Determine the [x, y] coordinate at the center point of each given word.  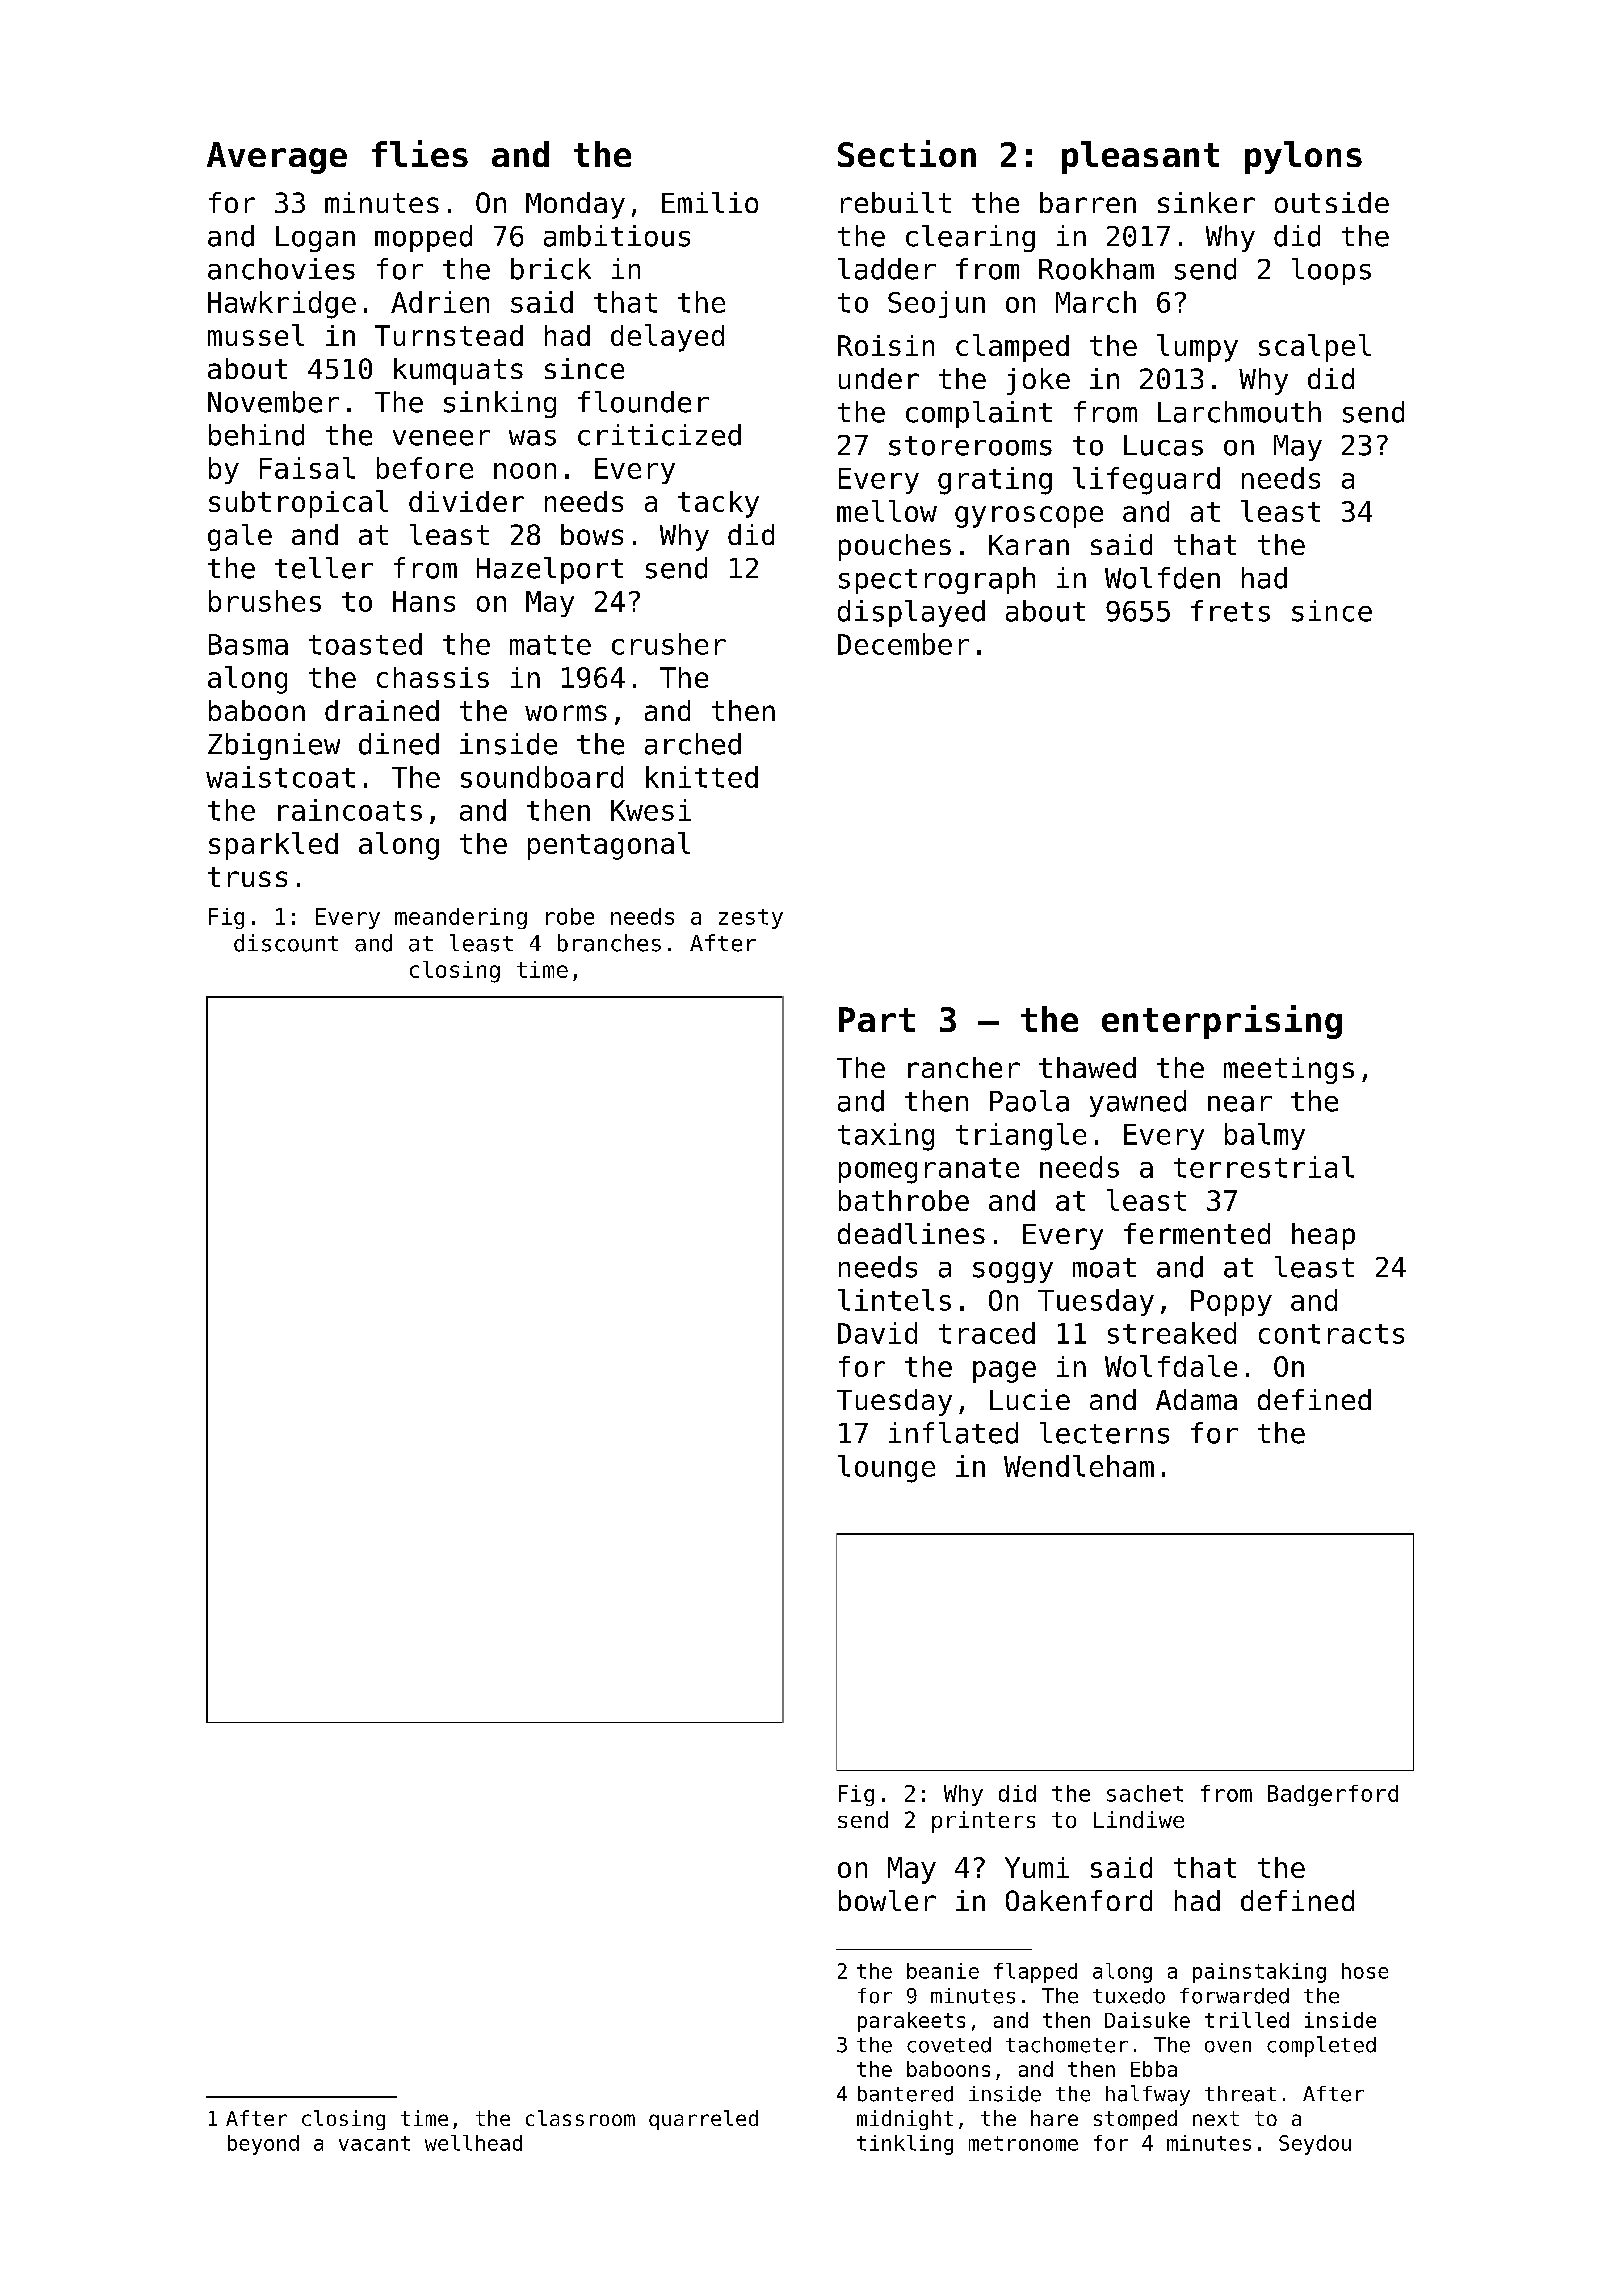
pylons [1303, 157]
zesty [751, 919]
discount [286, 943]
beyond [263, 2145]
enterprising [1222, 1022]
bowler [887, 1900]
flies [420, 153]
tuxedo [1129, 1996]
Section [907, 153]
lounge [886, 1469]
